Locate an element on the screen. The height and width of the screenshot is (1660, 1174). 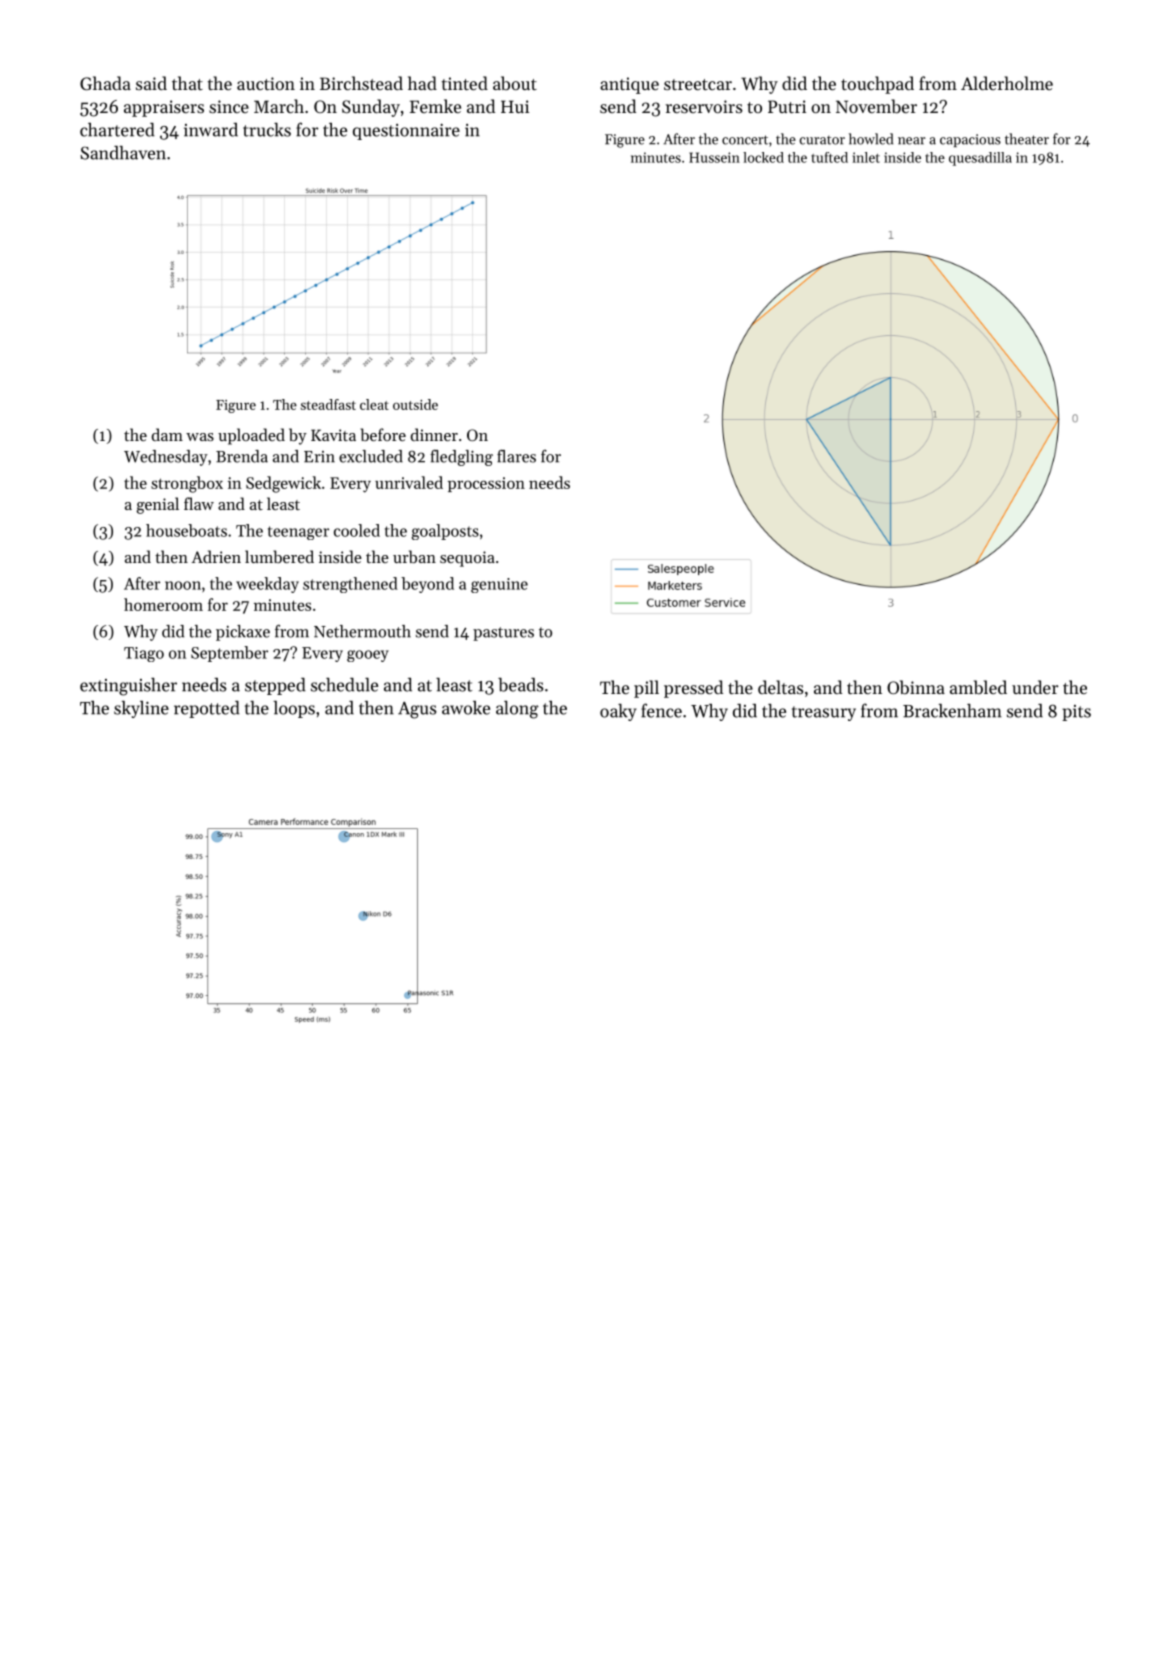
Birchstead is located at coordinates (361, 83).
